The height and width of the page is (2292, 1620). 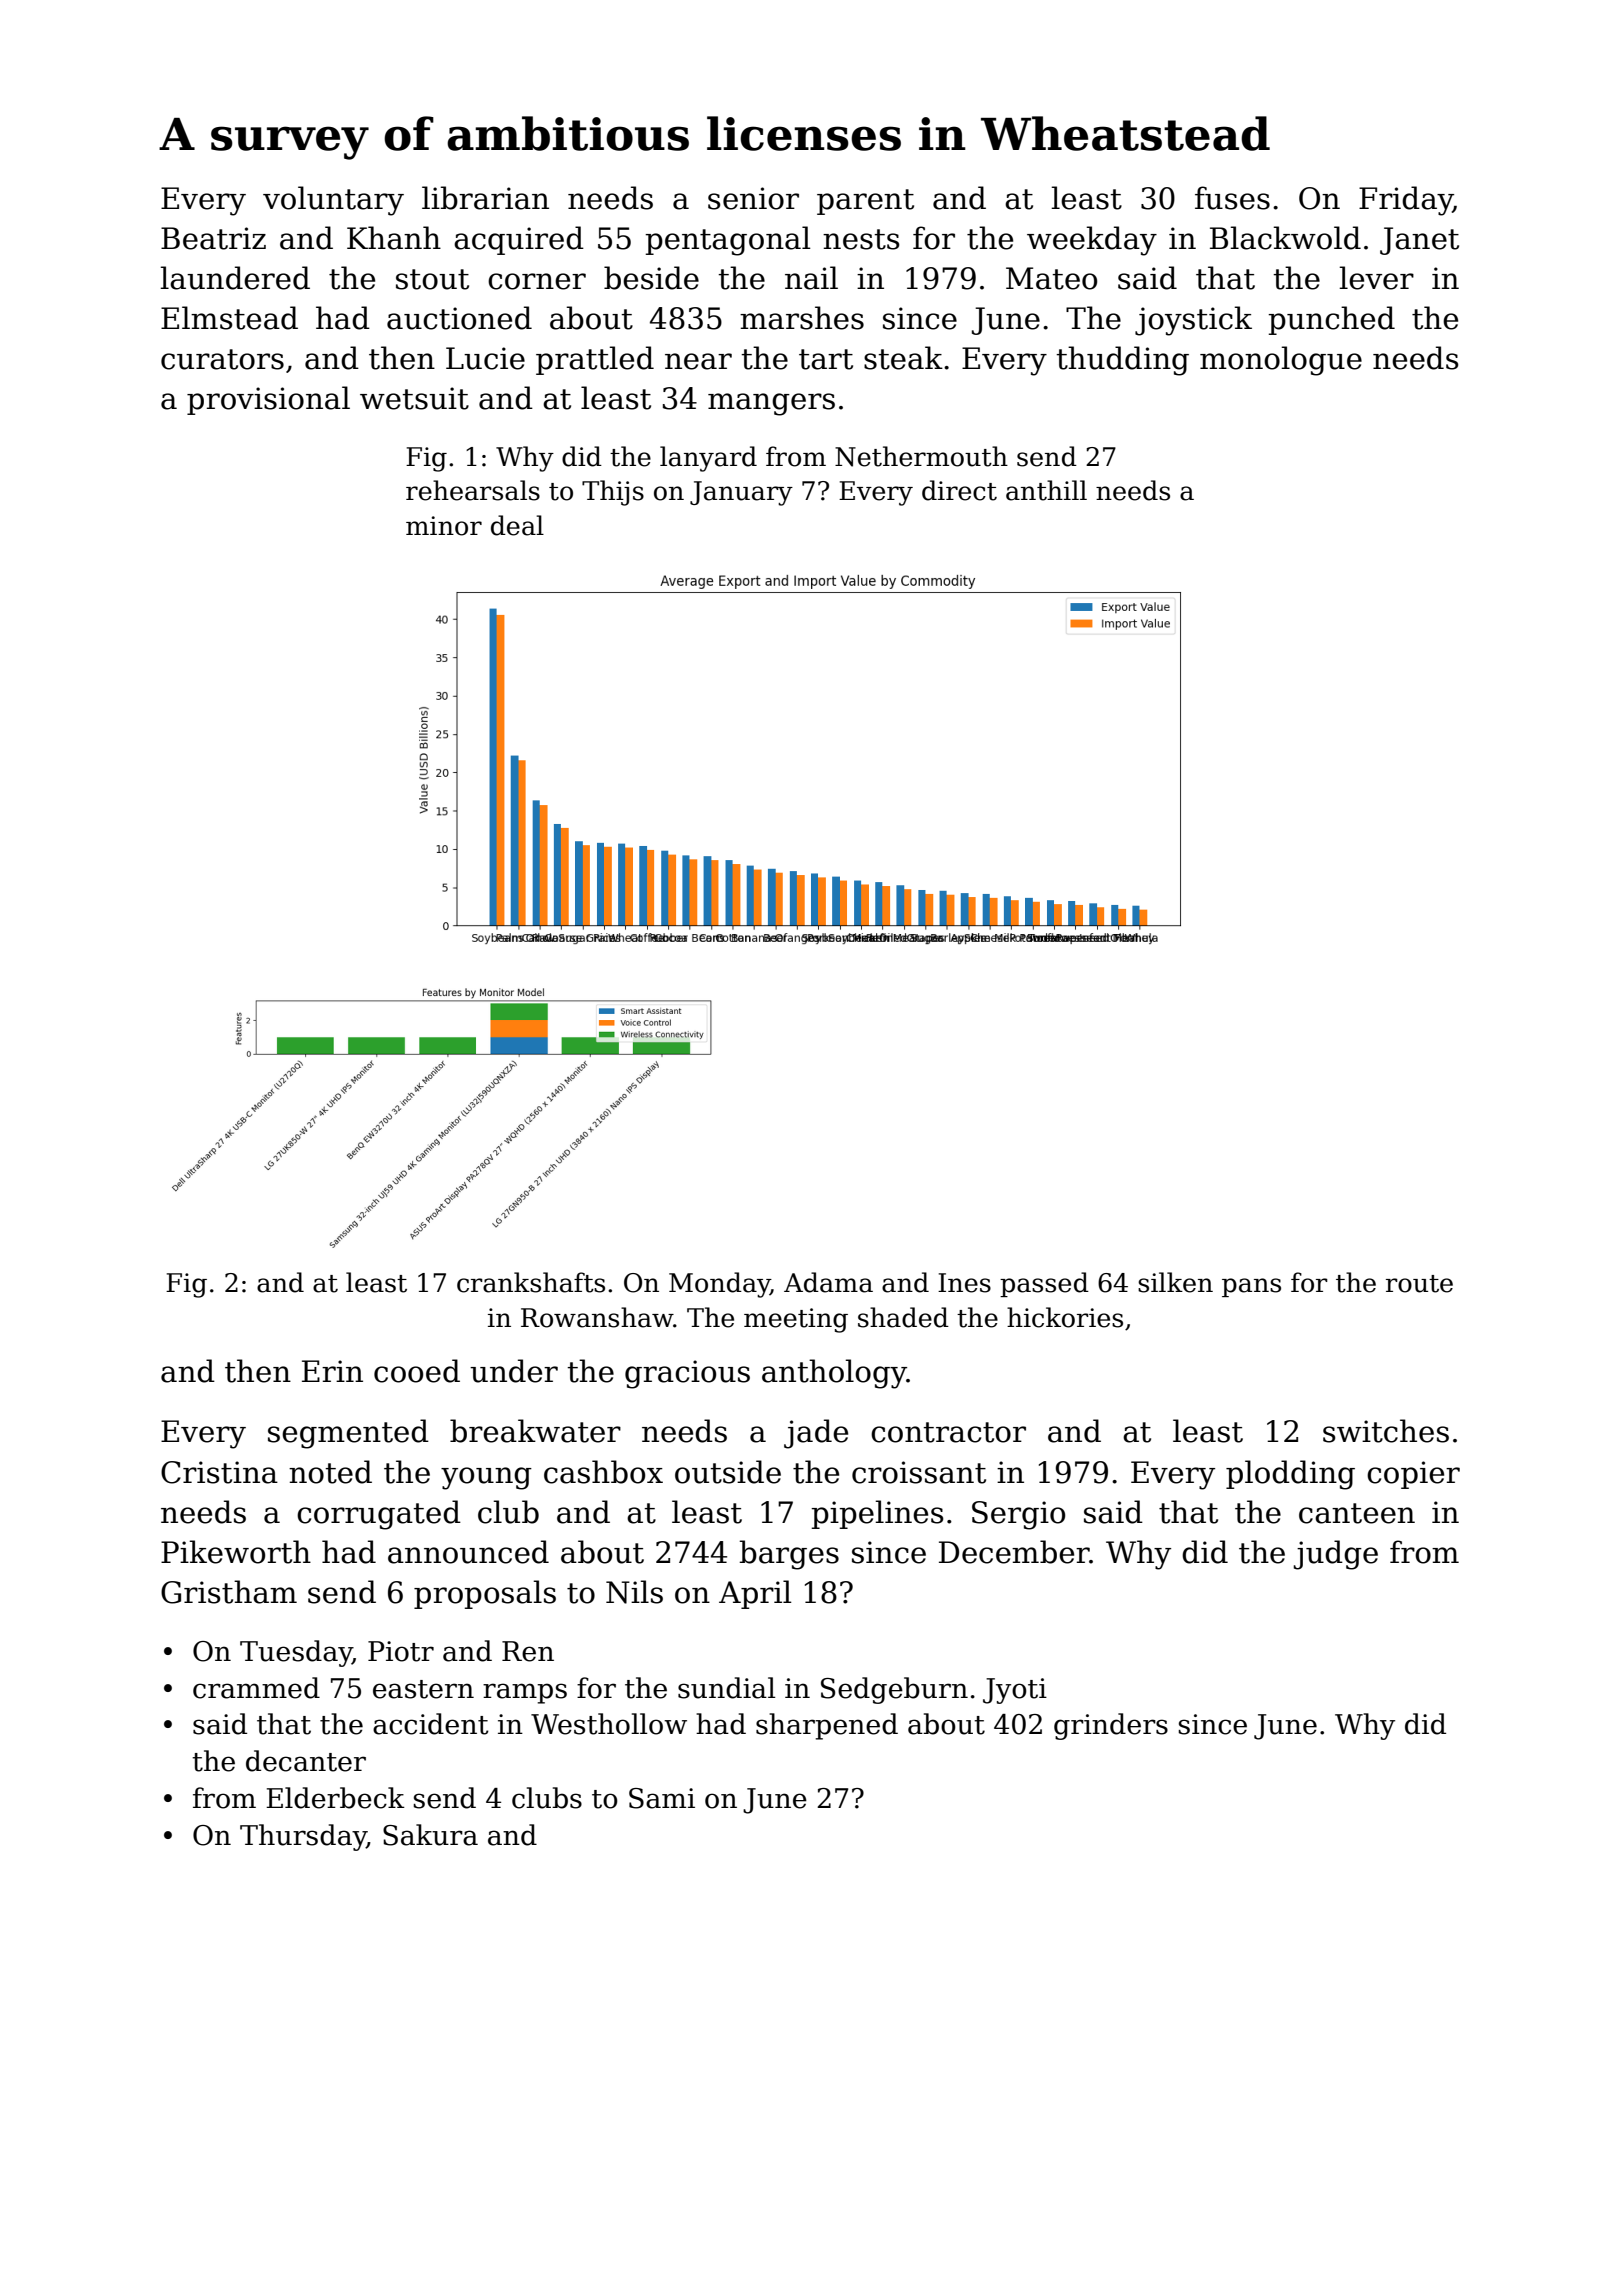 What do you see at coordinates (919, 1472) in the page?
I see `croissant` at bounding box center [919, 1472].
